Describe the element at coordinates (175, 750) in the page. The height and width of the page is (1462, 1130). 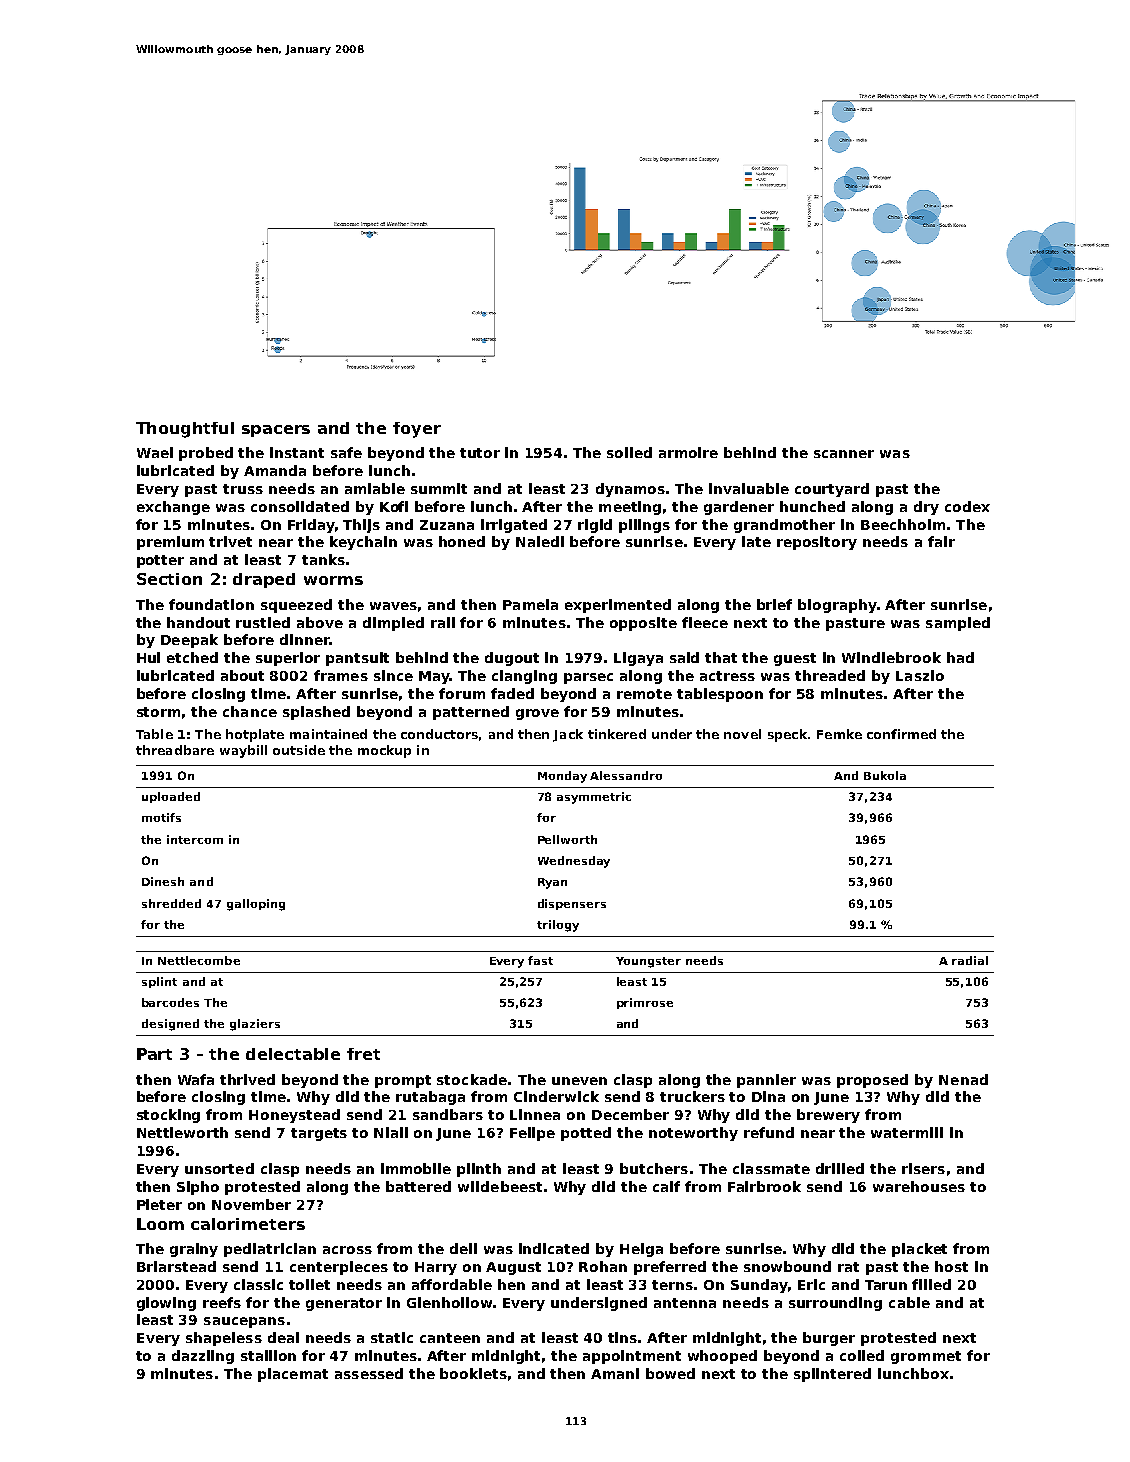
I see `threadbare` at that location.
